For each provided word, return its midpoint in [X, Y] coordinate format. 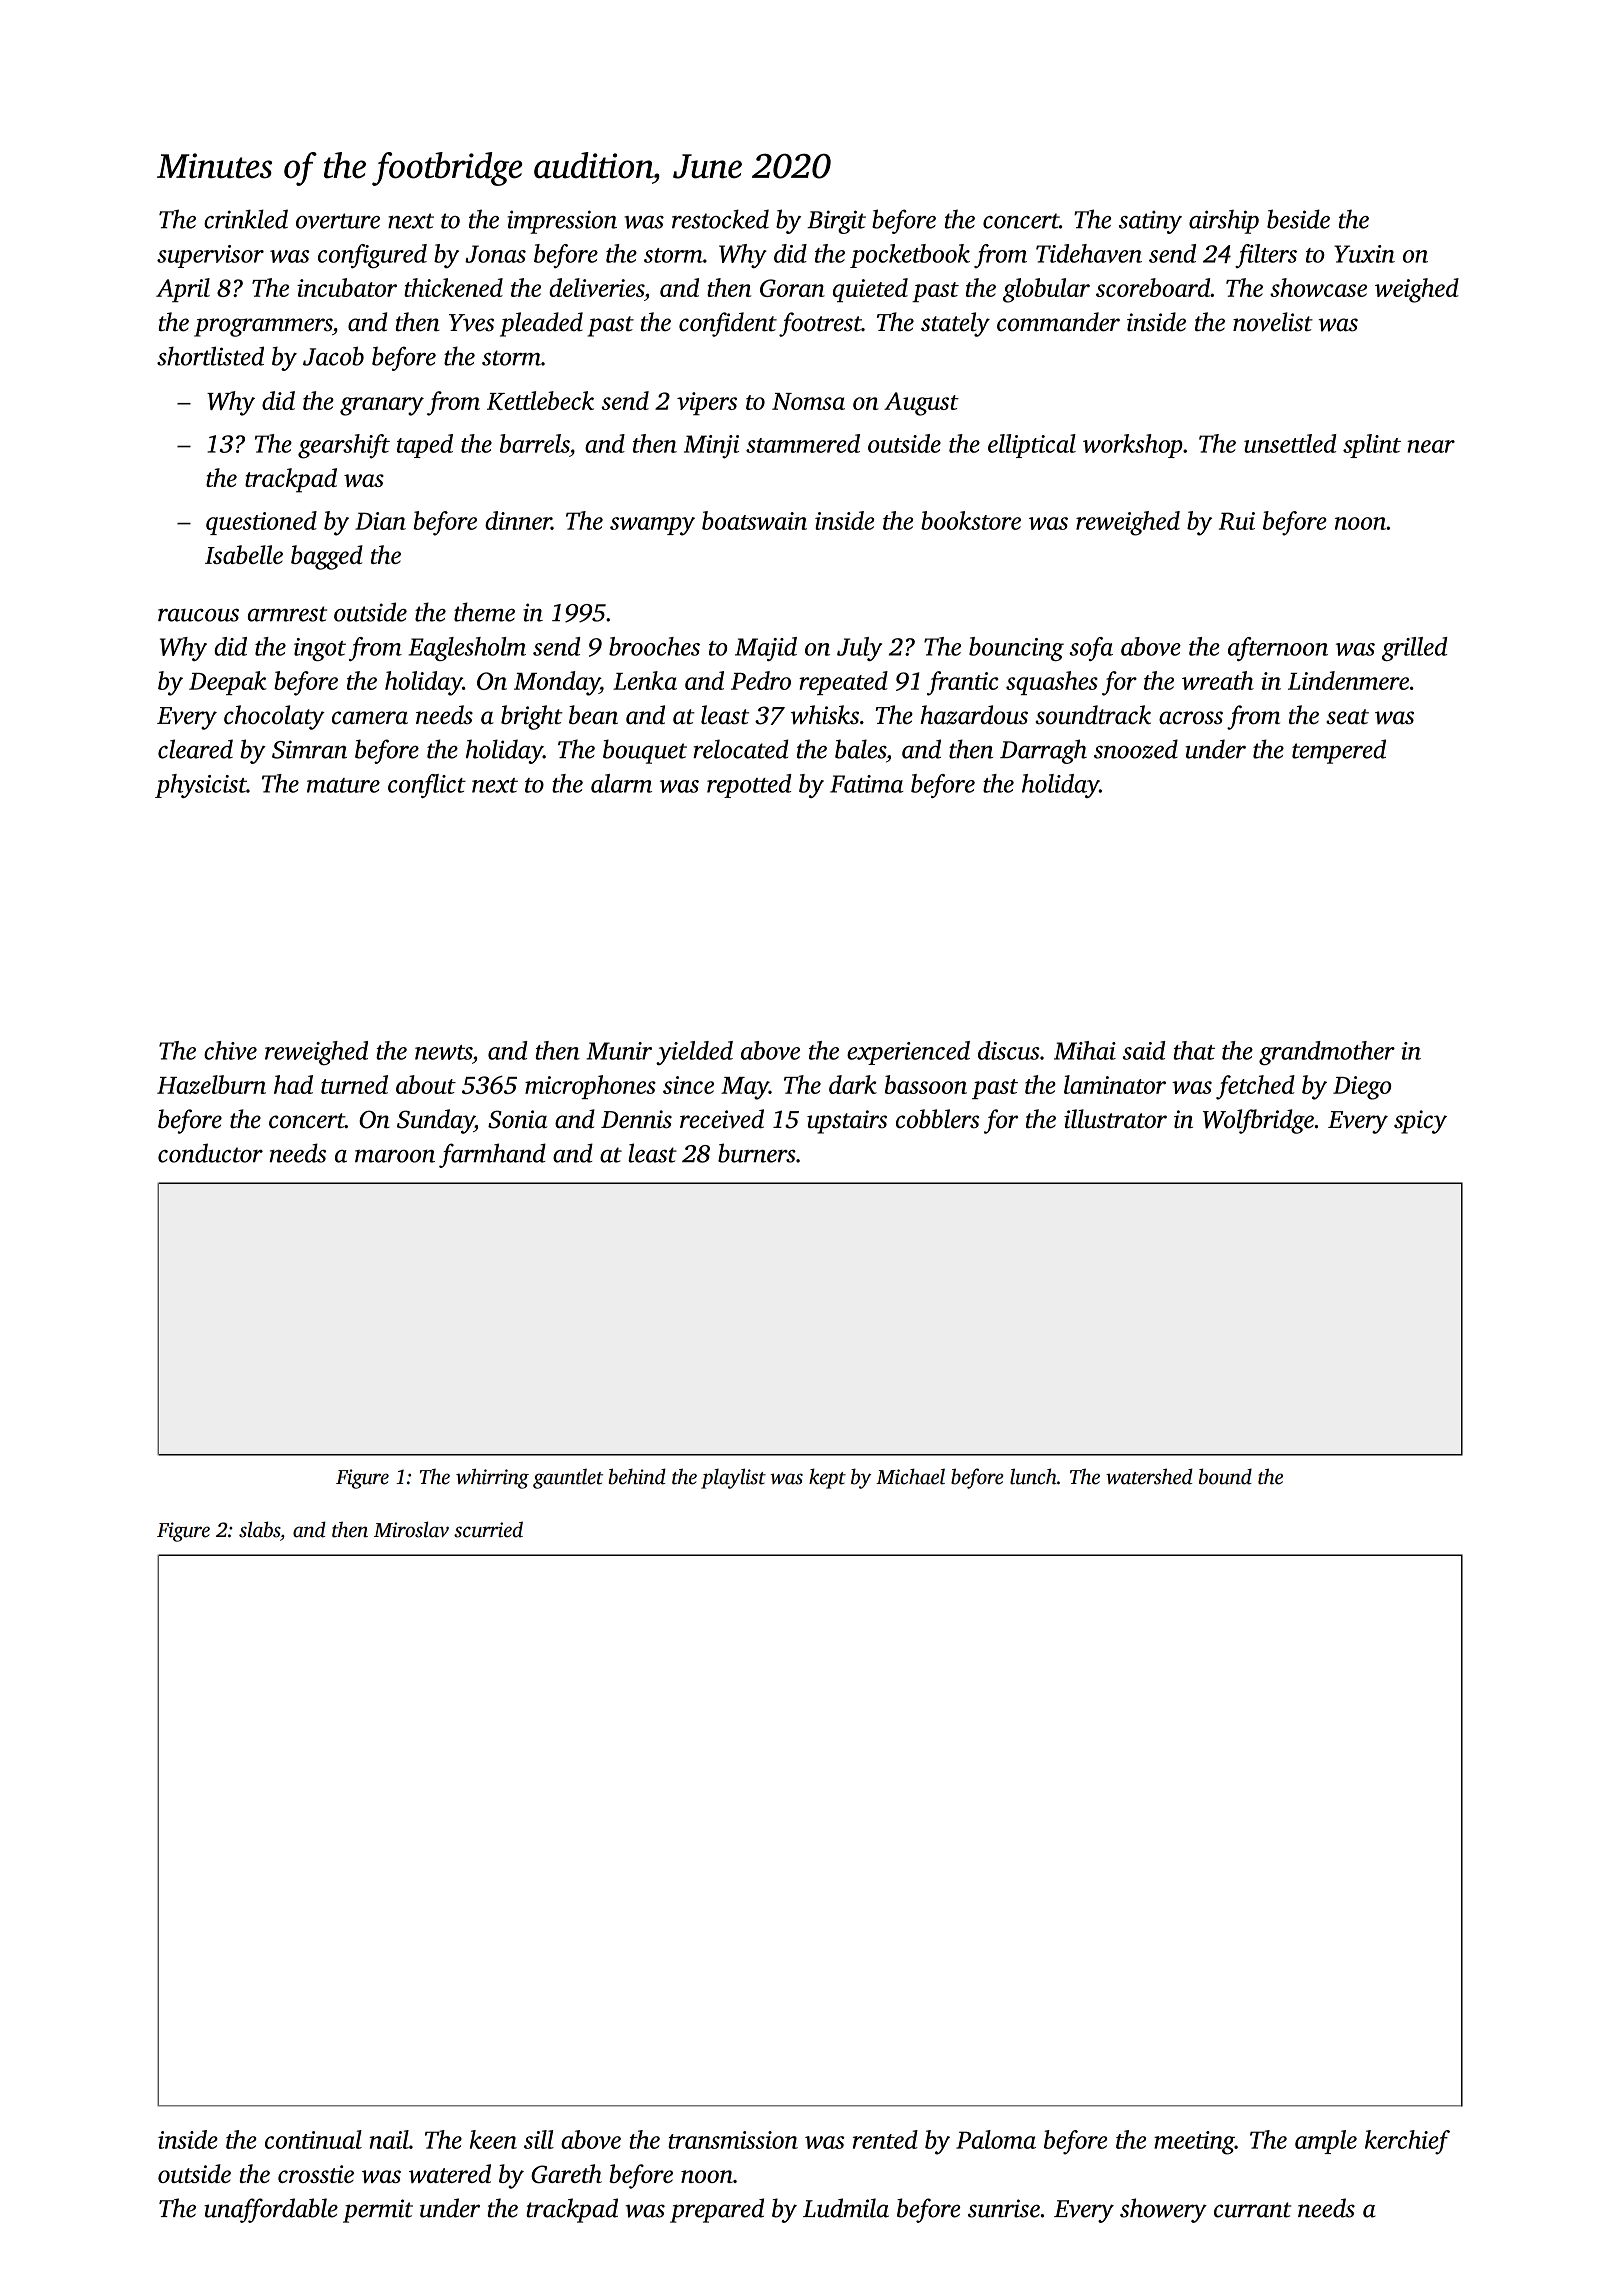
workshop [1133, 446]
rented [885, 2139]
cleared [195, 749]
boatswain [754, 520]
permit [378, 2211]
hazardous [974, 715]
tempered [1339, 751]
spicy [1420, 1122]
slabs [259, 1529]
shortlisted [210, 356]
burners [757, 1153]
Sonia [517, 1119]
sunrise [1004, 2208]
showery [1163, 2210]
